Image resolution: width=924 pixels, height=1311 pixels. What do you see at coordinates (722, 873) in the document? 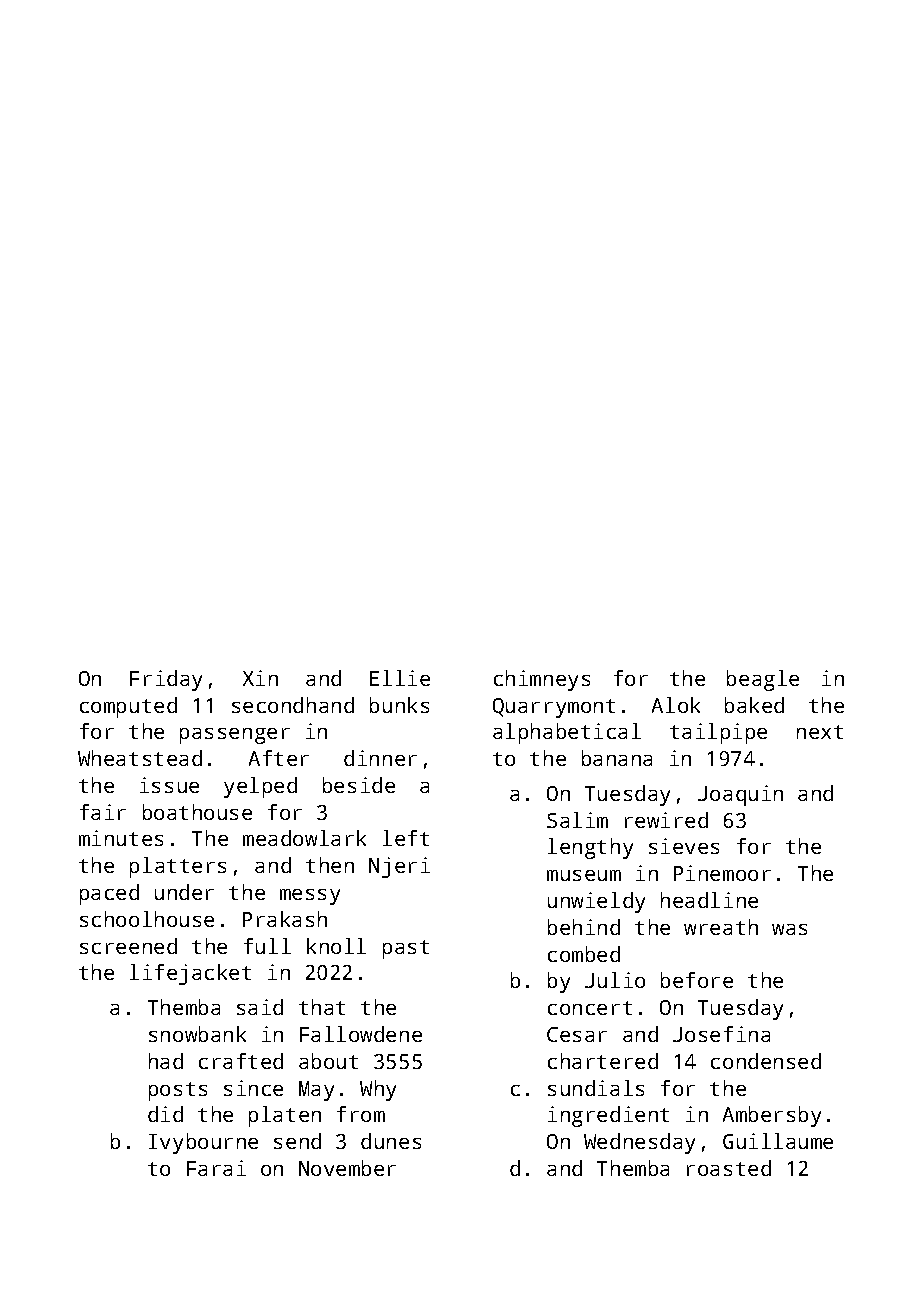
I see `Pinemoor` at bounding box center [722, 873].
